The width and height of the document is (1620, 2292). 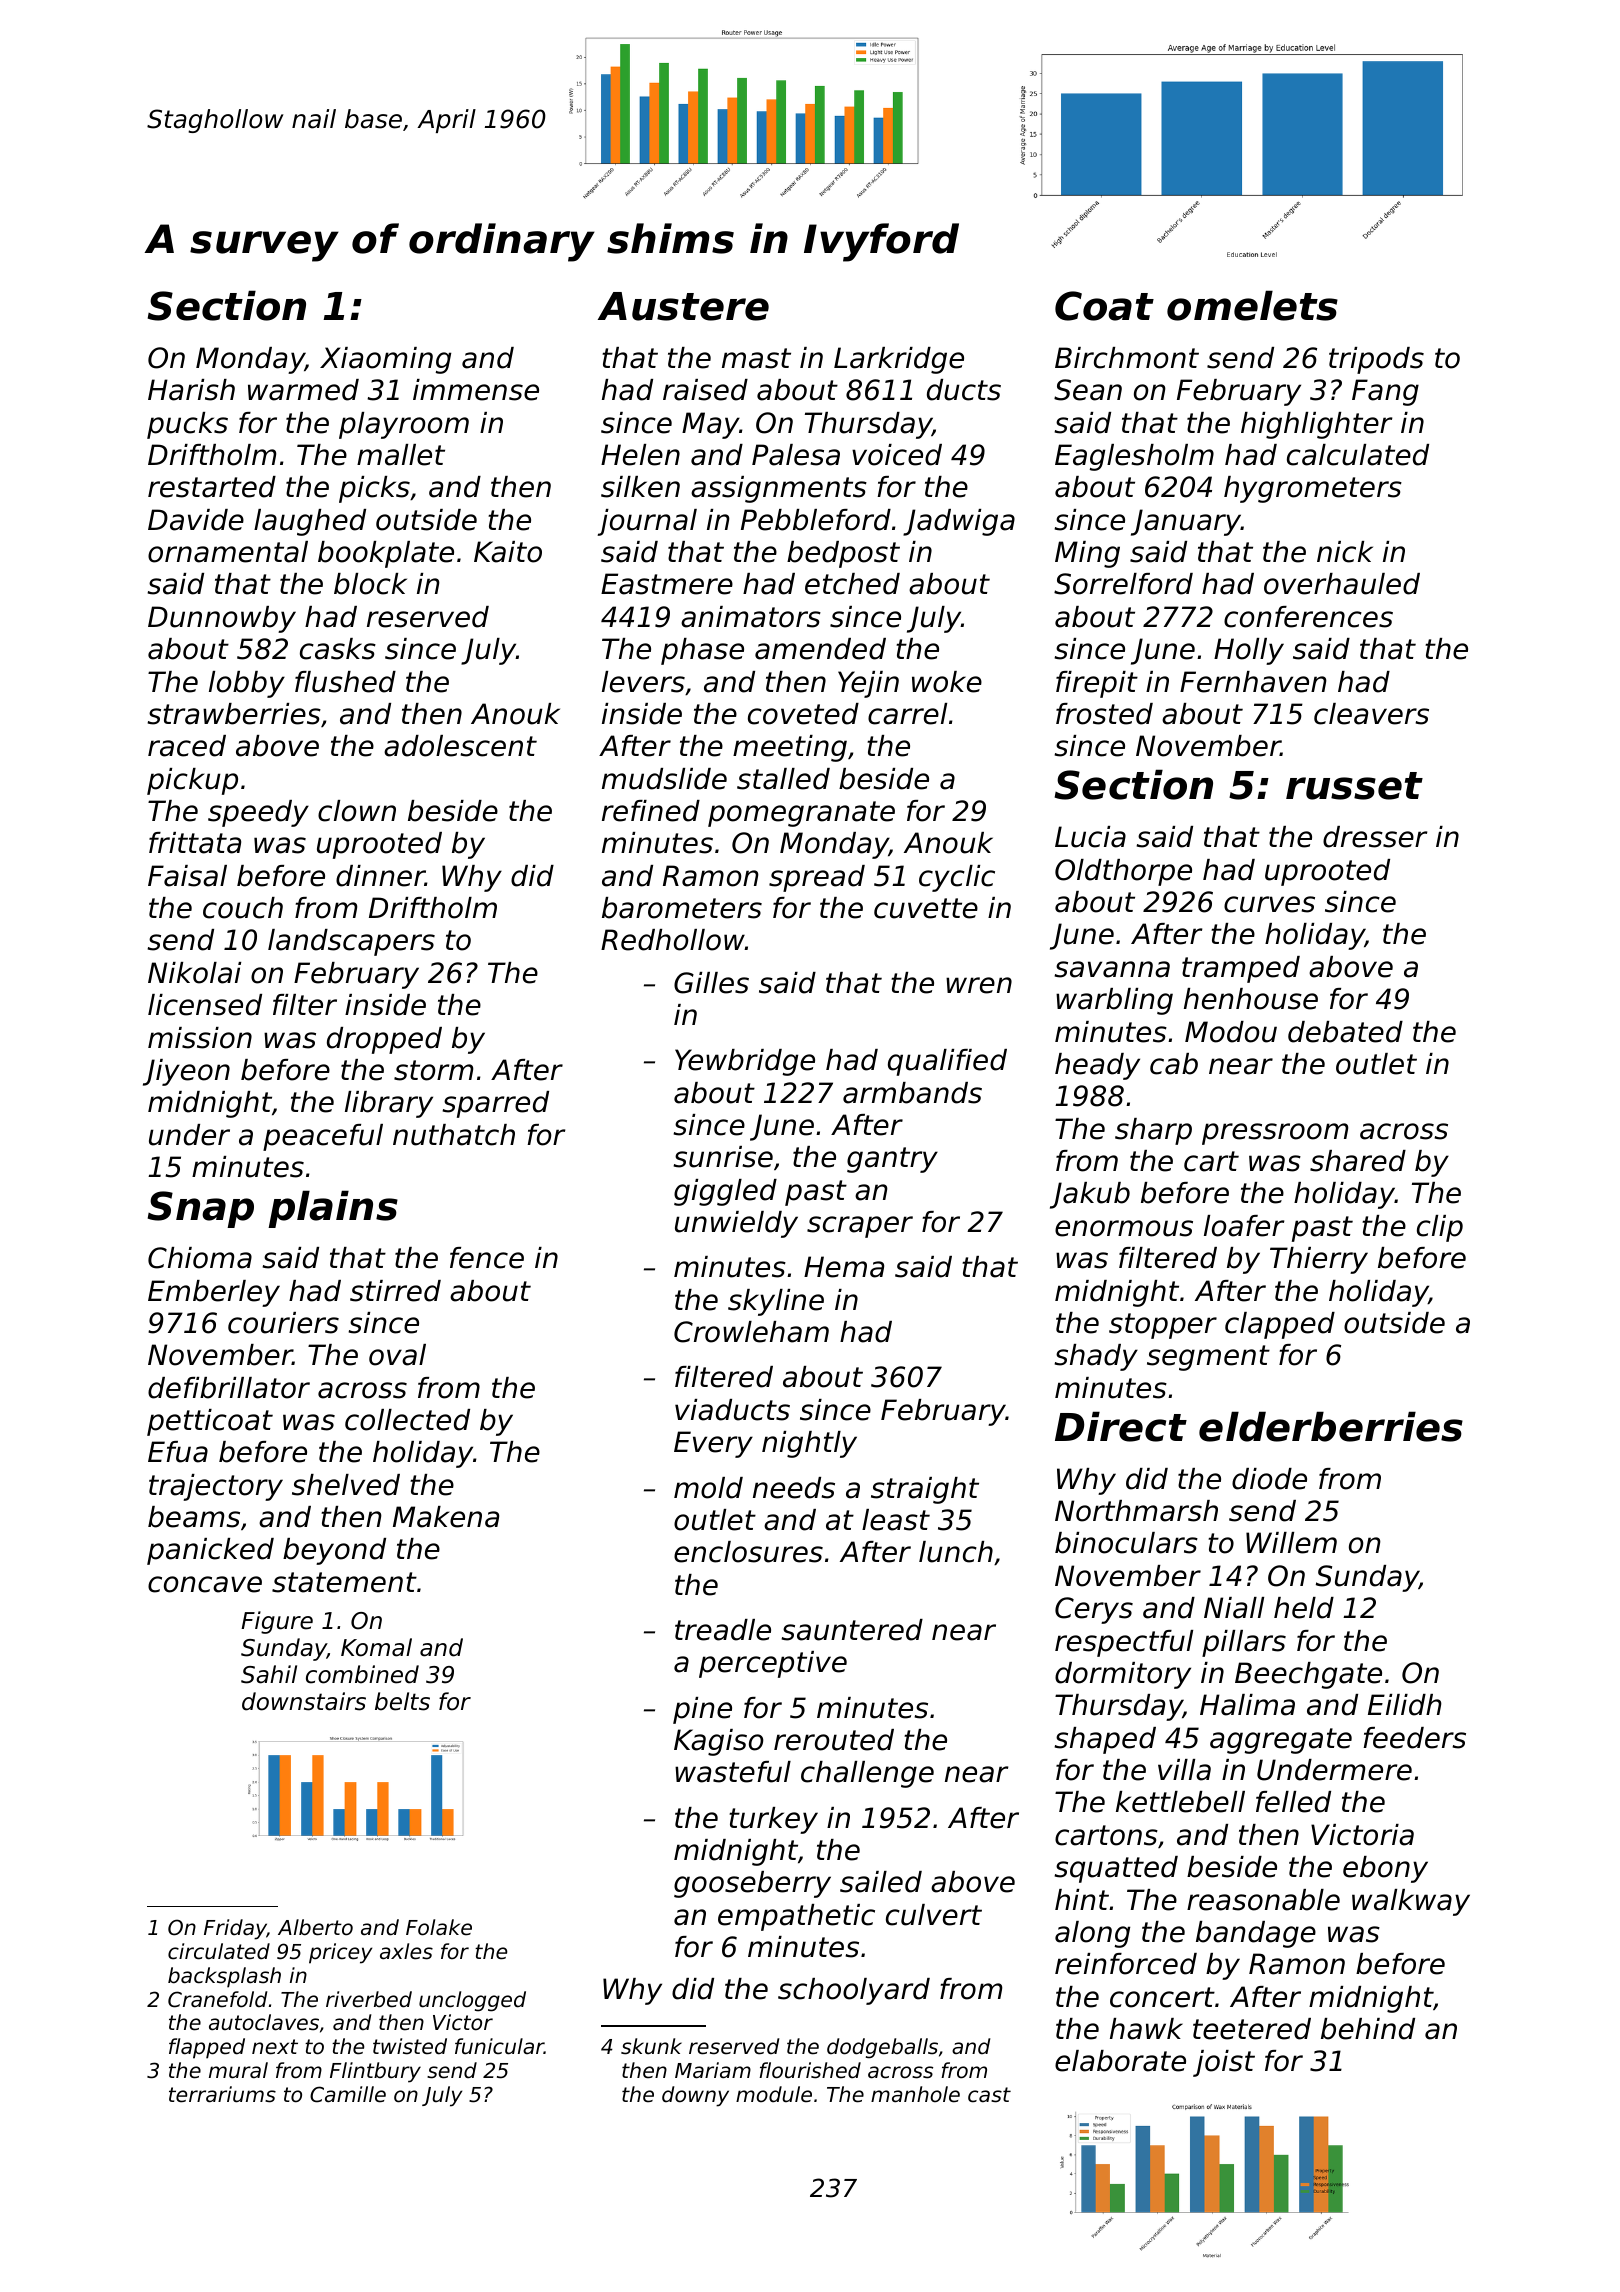 I want to click on Holly, so click(x=1249, y=651).
